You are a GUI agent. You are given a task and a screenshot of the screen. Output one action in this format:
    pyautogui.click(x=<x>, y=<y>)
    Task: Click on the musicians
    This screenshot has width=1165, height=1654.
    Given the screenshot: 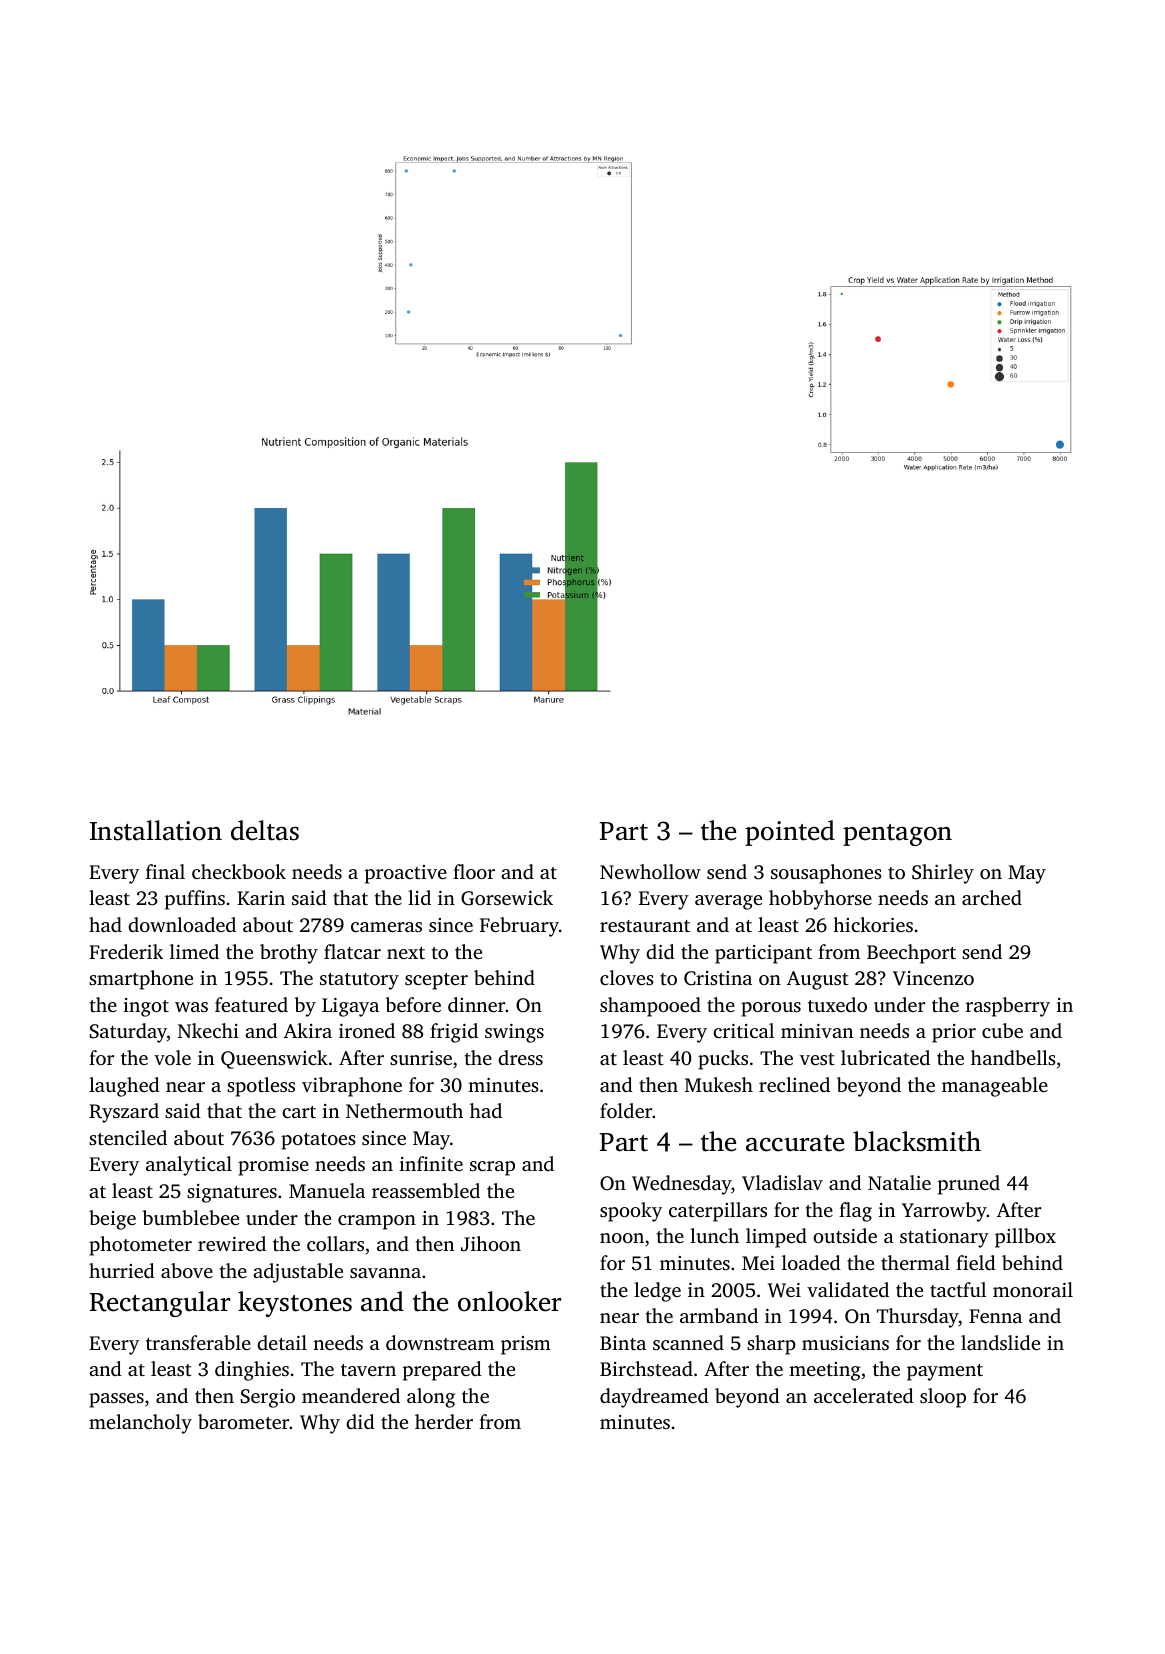 What is the action you would take?
    pyautogui.click(x=845, y=1343)
